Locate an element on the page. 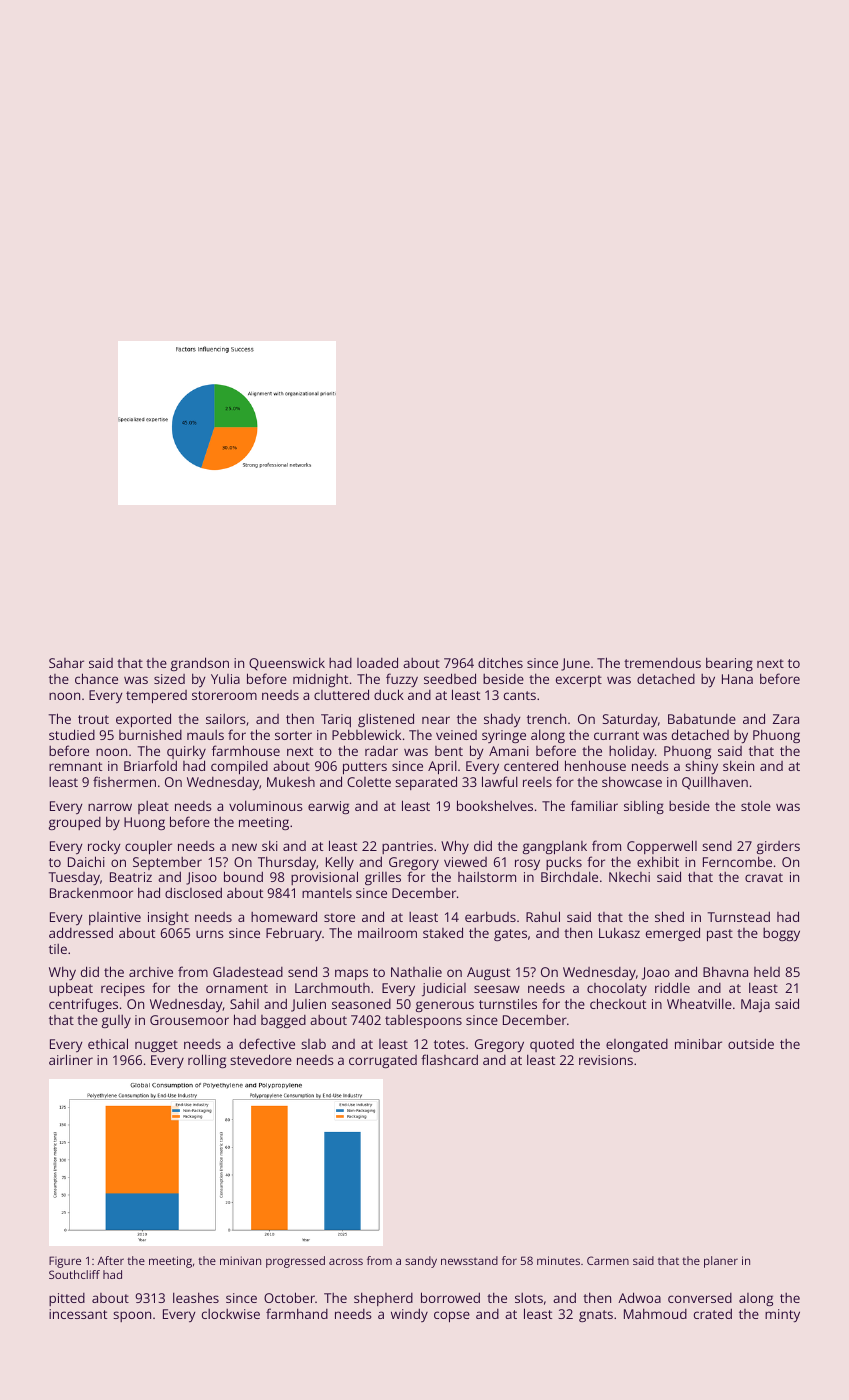 This document has height=1400, width=849. rolling is located at coordinates (207, 1061).
